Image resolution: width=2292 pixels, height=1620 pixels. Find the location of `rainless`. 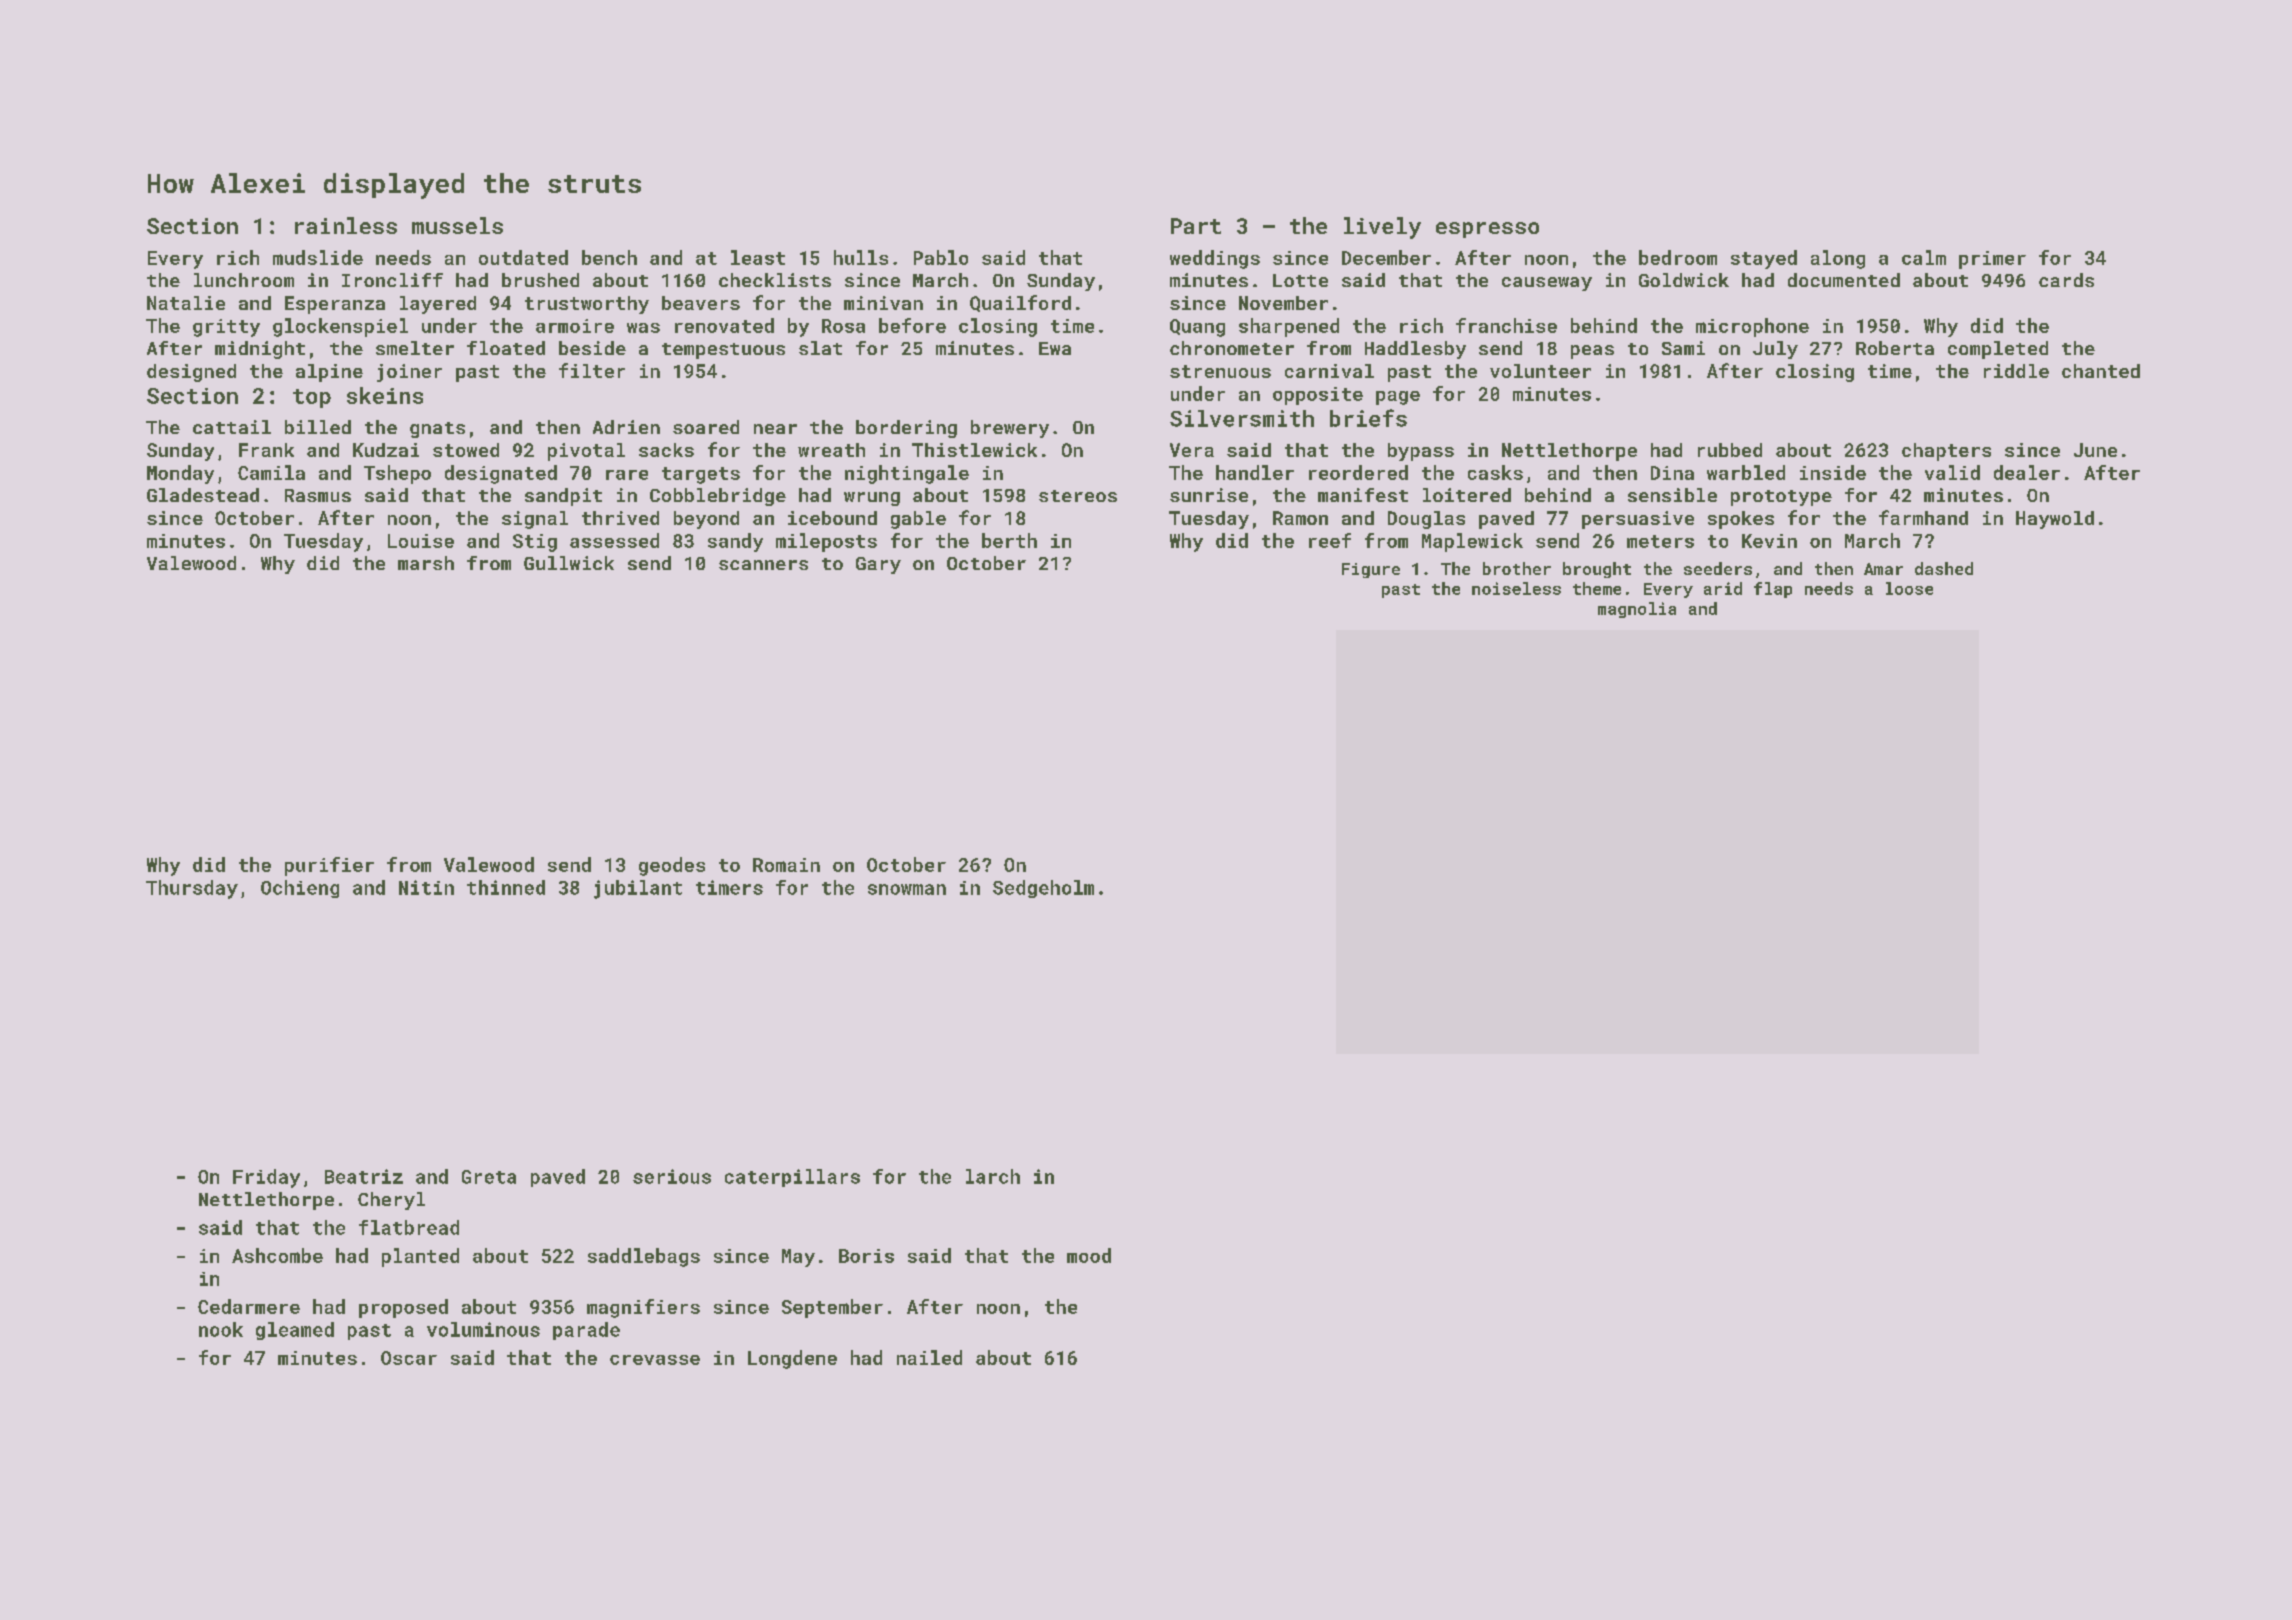

rainless is located at coordinates (346, 225).
